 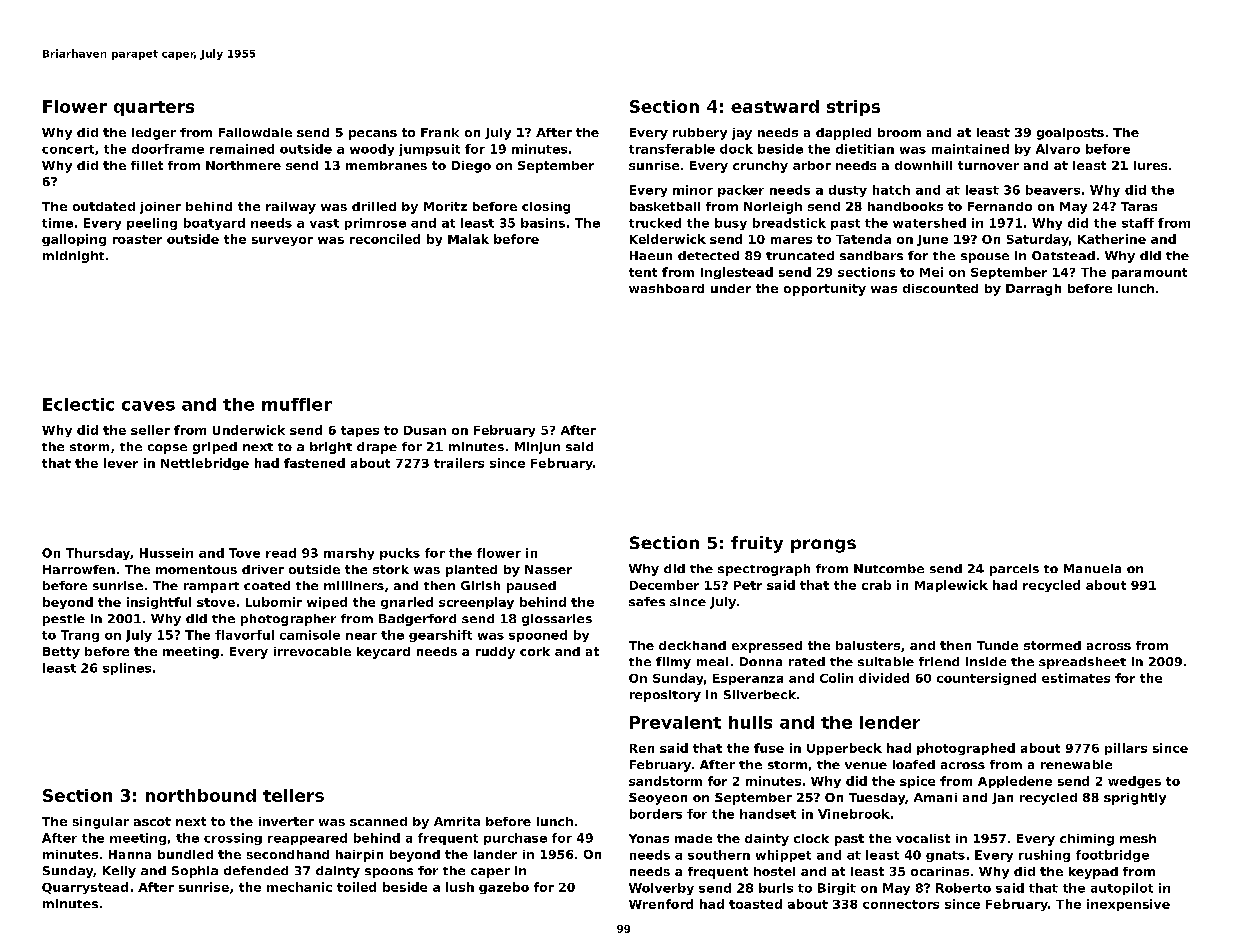 What do you see at coordinates (385, 239) in the screenshot?
I see `reconciled` at bounding box center [385, 239].
